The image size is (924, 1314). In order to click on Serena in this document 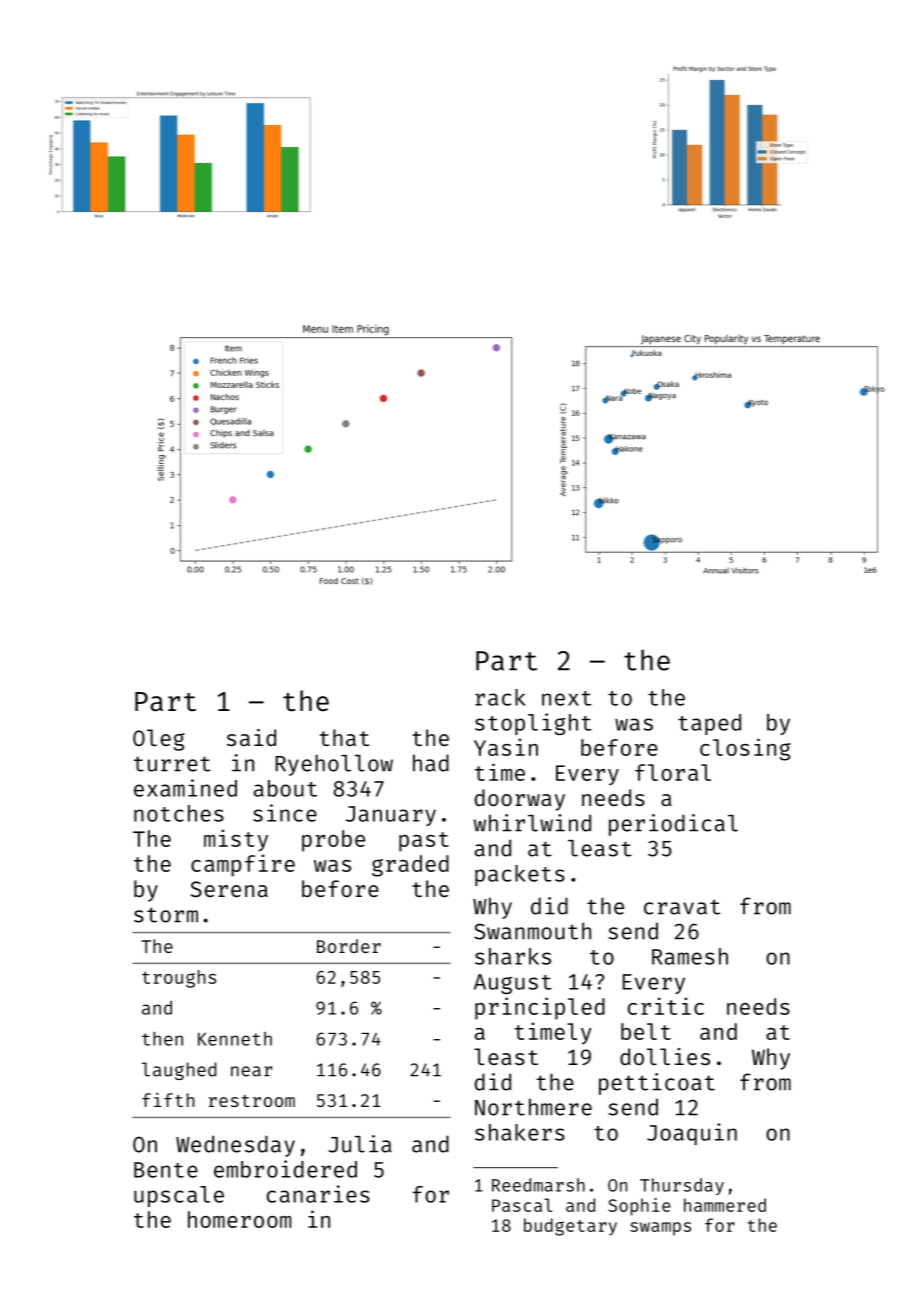, I will do `click(229, 889)`.
